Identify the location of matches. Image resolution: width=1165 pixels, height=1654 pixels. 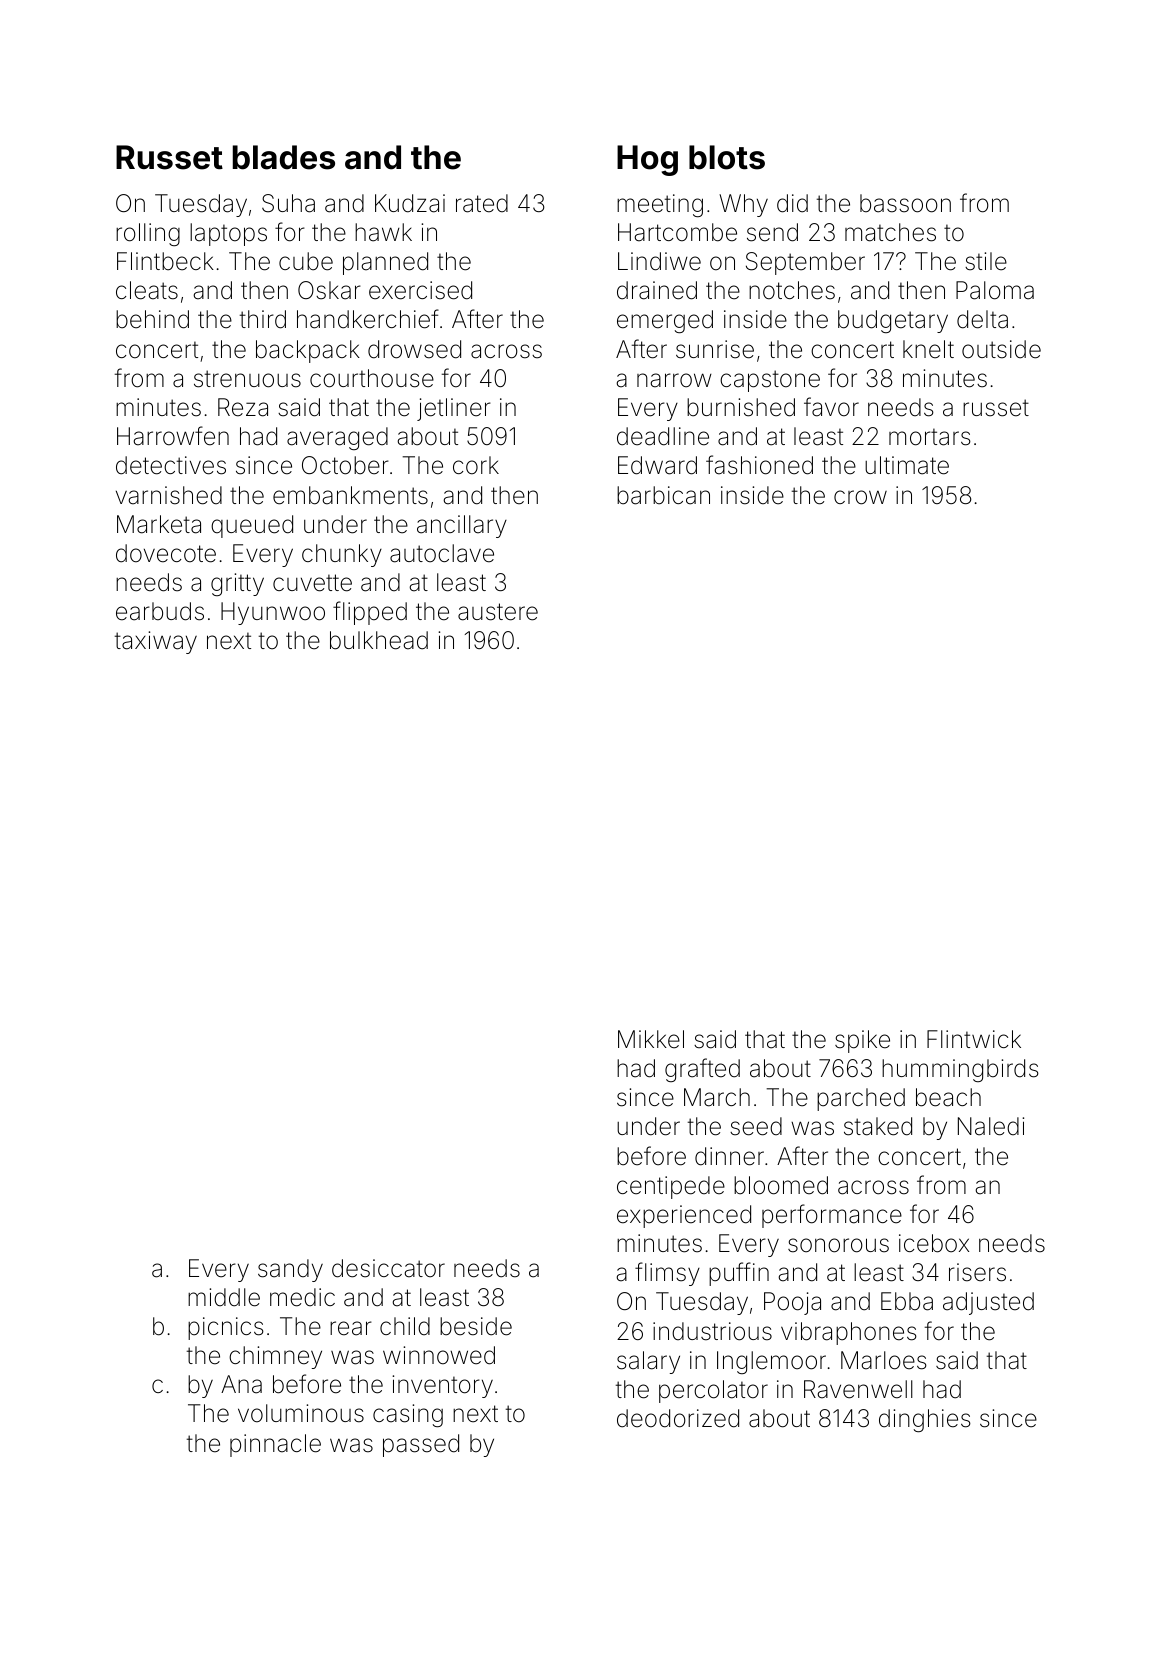
(890, 232).
